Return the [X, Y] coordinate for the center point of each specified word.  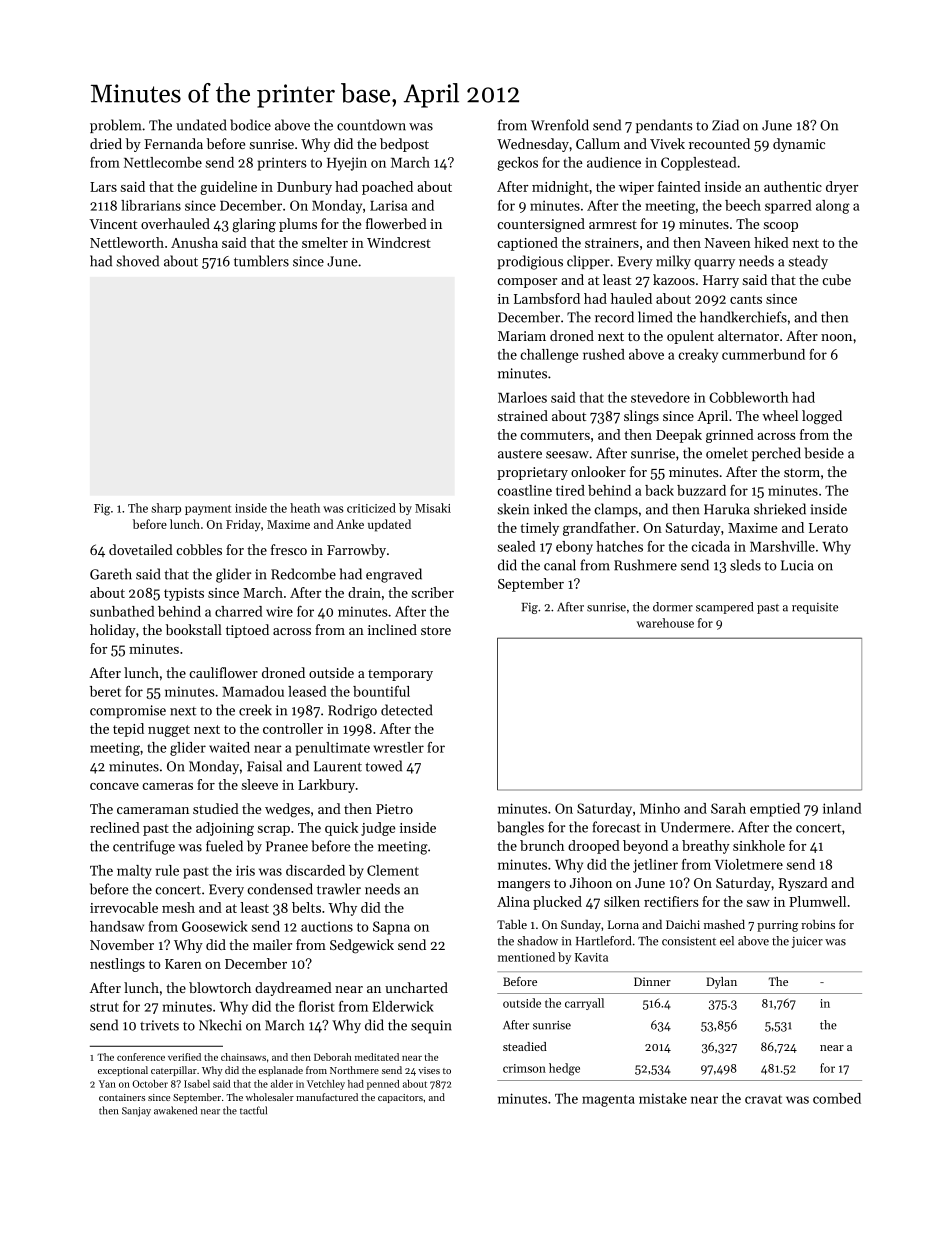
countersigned [541, 225]
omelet [727, 453]
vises [429, 1070]
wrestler [399, 747]
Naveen [728, 243]
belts [306, 907]
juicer [807, 942]
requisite [815, 608]
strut [104, 1007]
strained [523, 415]
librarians [151, 205]
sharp [166, 509]
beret [105, 691]
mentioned [526, 957]
